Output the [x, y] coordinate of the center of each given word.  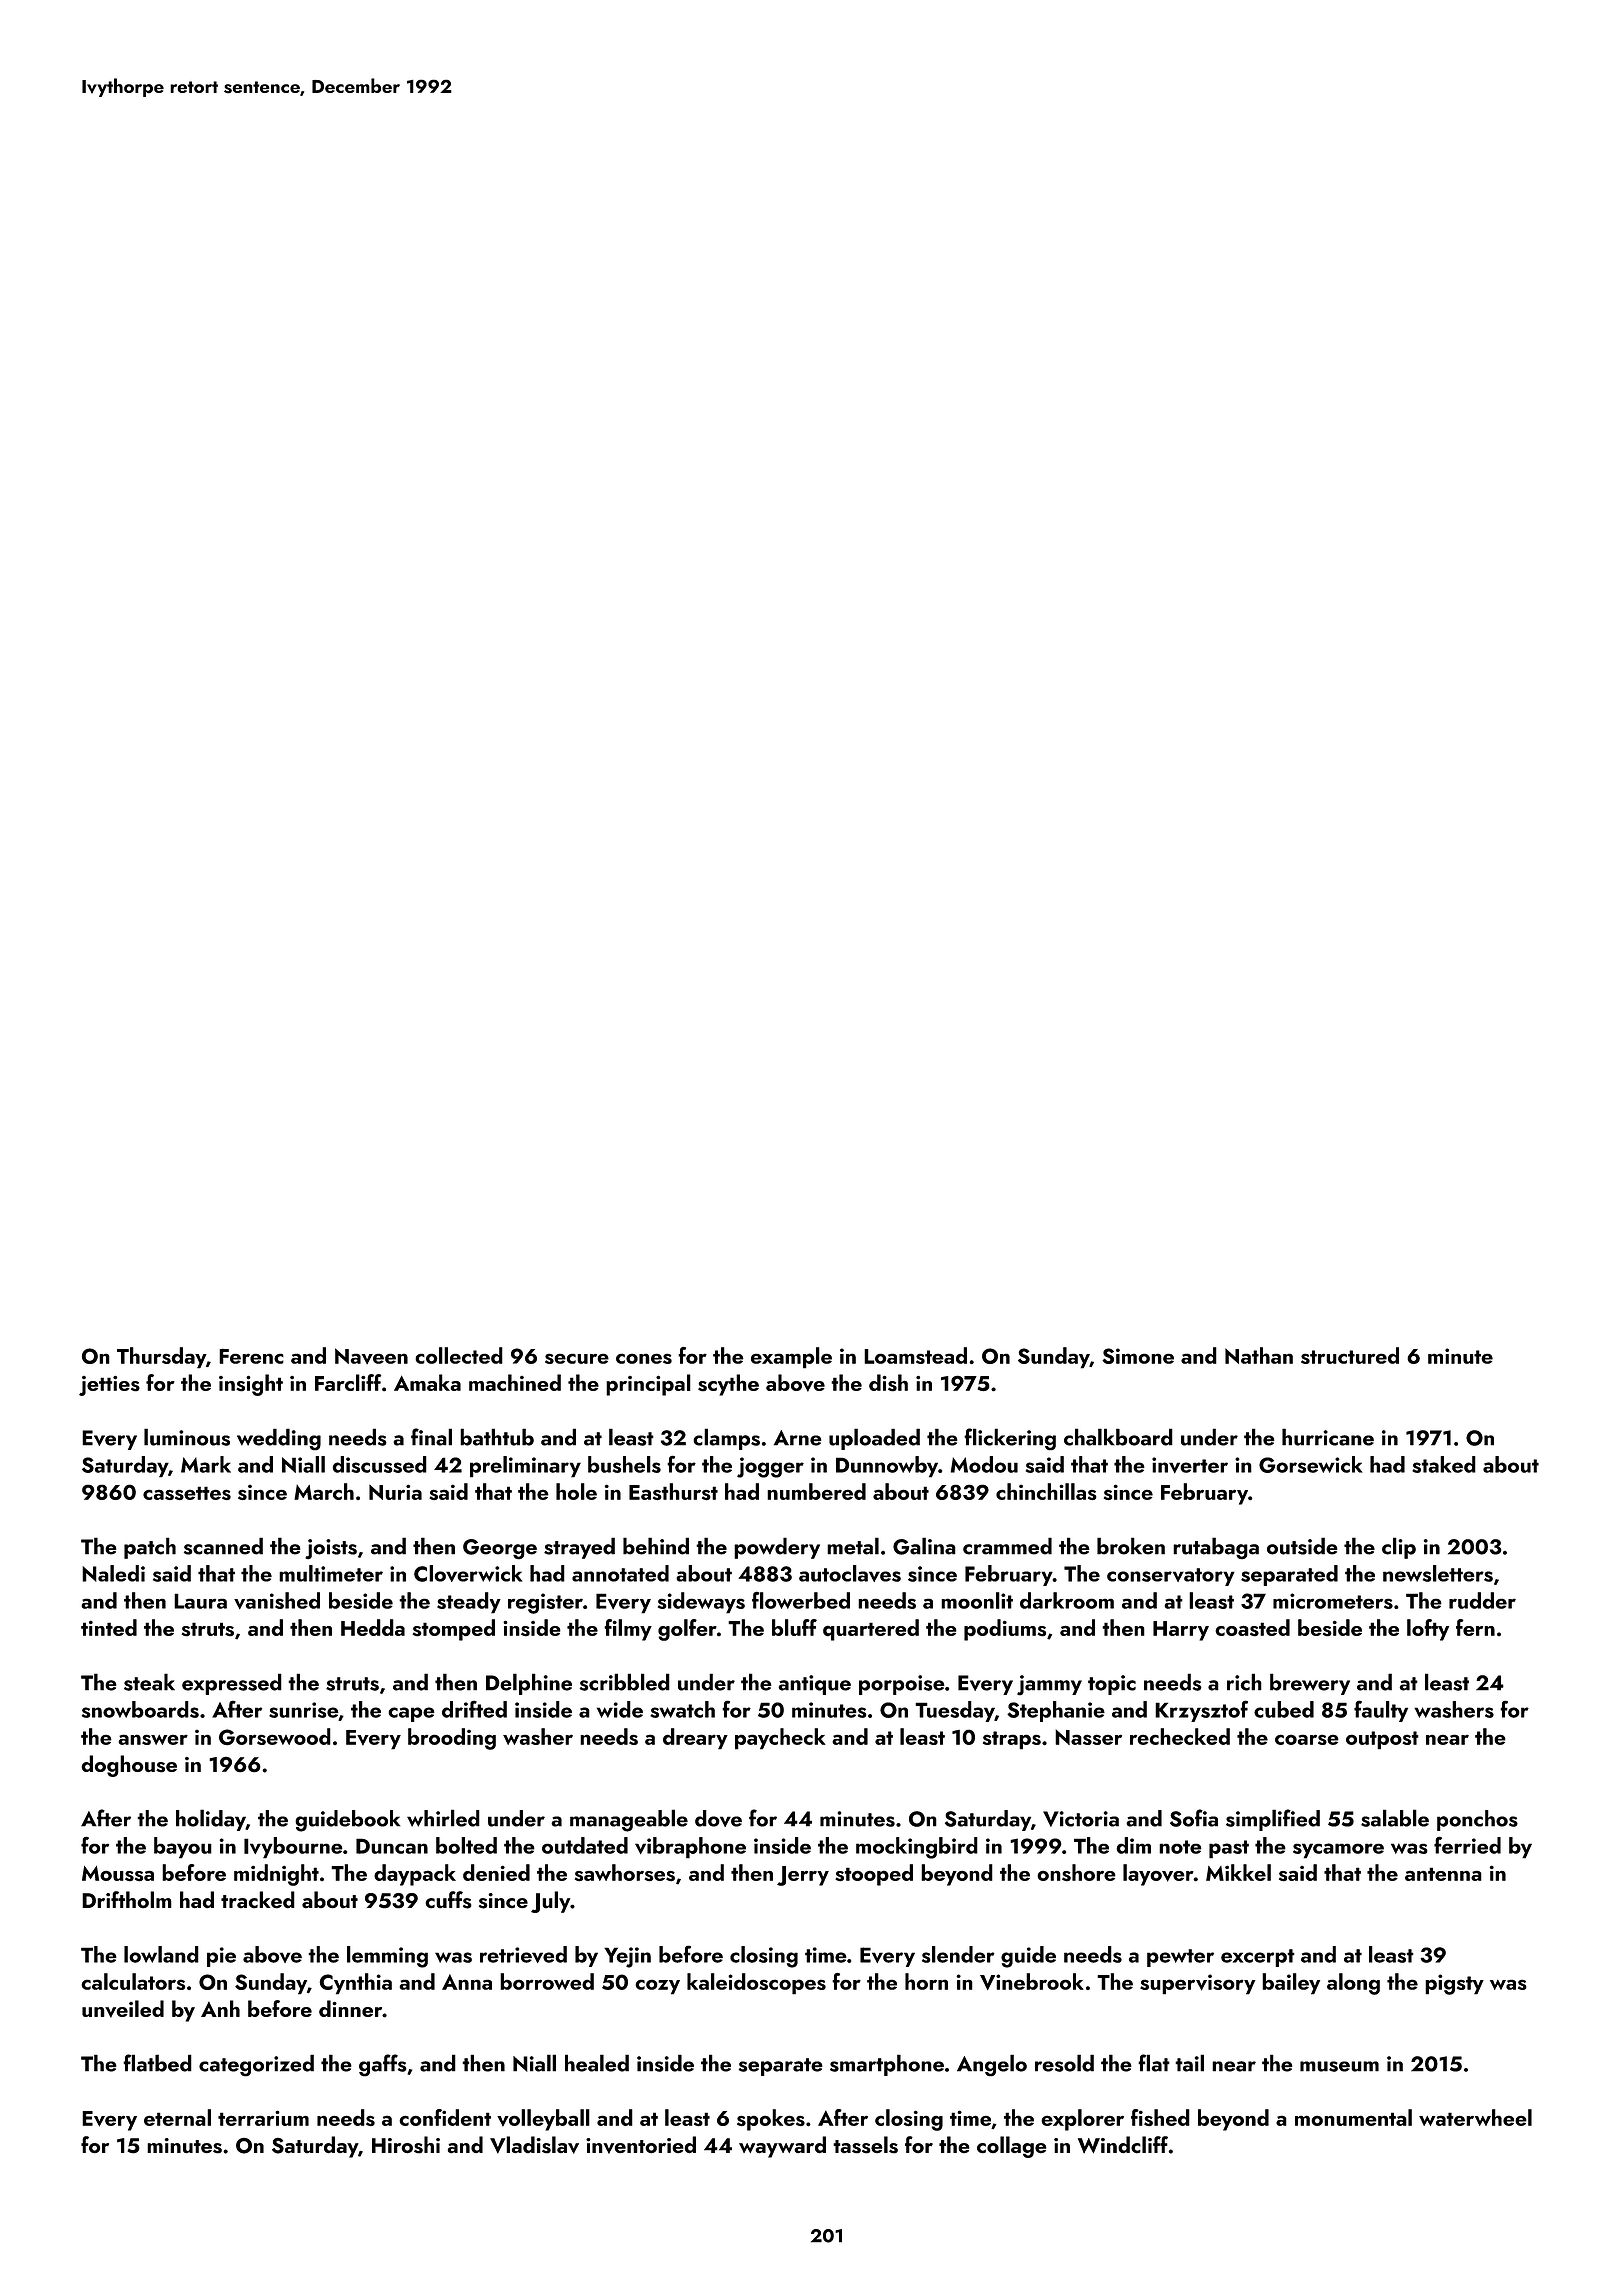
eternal [177, 2117]
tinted [109, 1627]
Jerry [803, 1876]
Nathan [1259, 1355]
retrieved [523, 1954]
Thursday [161, 1358]
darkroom [1067, 1600]
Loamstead [915, 1355]
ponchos [1477, 1820]
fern [1475, 1627]
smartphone [887, 2065]
